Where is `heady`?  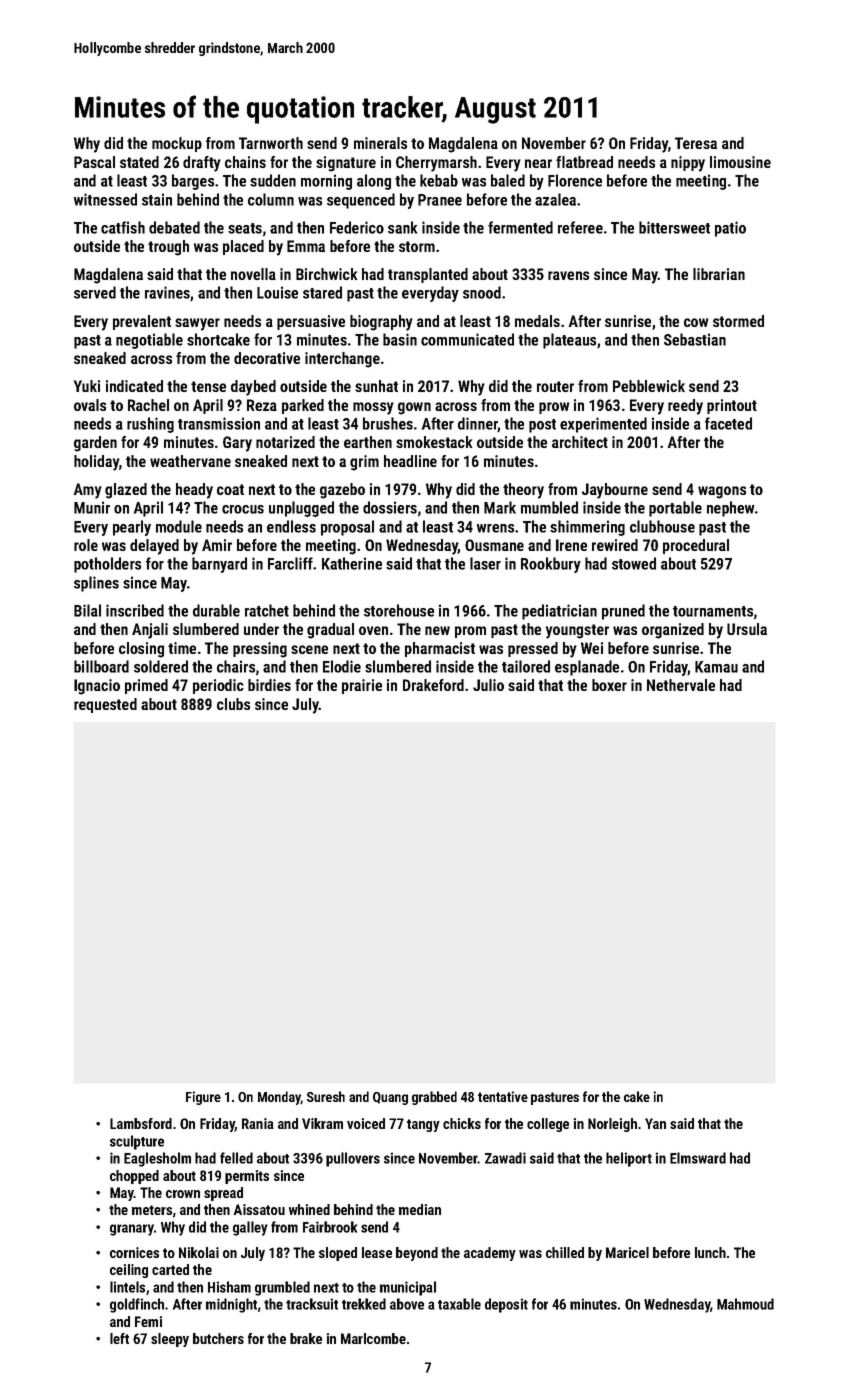 heady is located at coordinates (194, 491).
